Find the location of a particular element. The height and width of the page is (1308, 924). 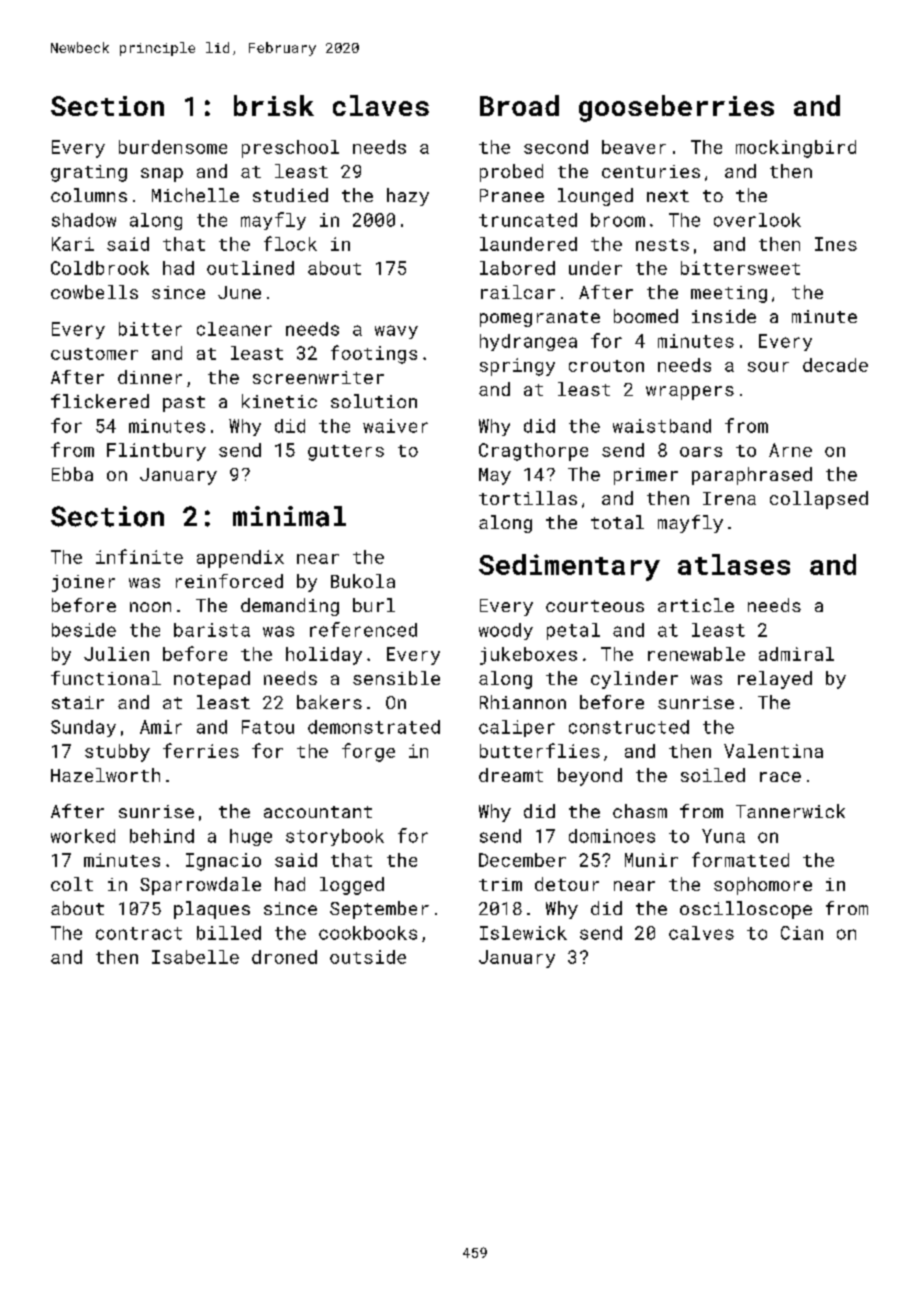

Isabelle is located at coordinates (195, 957).
